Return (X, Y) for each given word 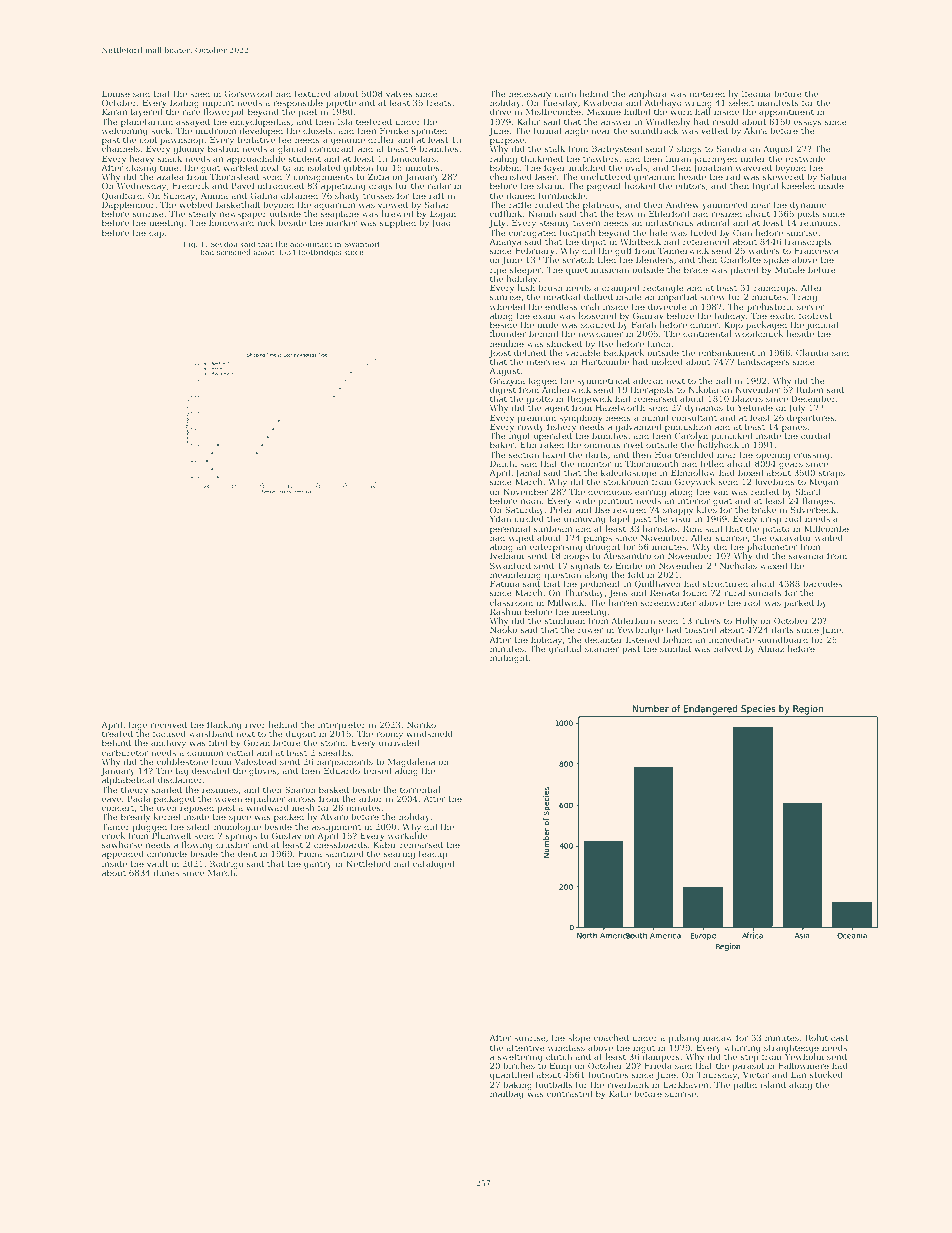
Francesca (816, 251)
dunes (166, 872)
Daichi (503, 463)
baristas (660, 528)
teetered (374, 121)
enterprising (556, 548)
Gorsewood (248, 93)
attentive (525, 1048)
